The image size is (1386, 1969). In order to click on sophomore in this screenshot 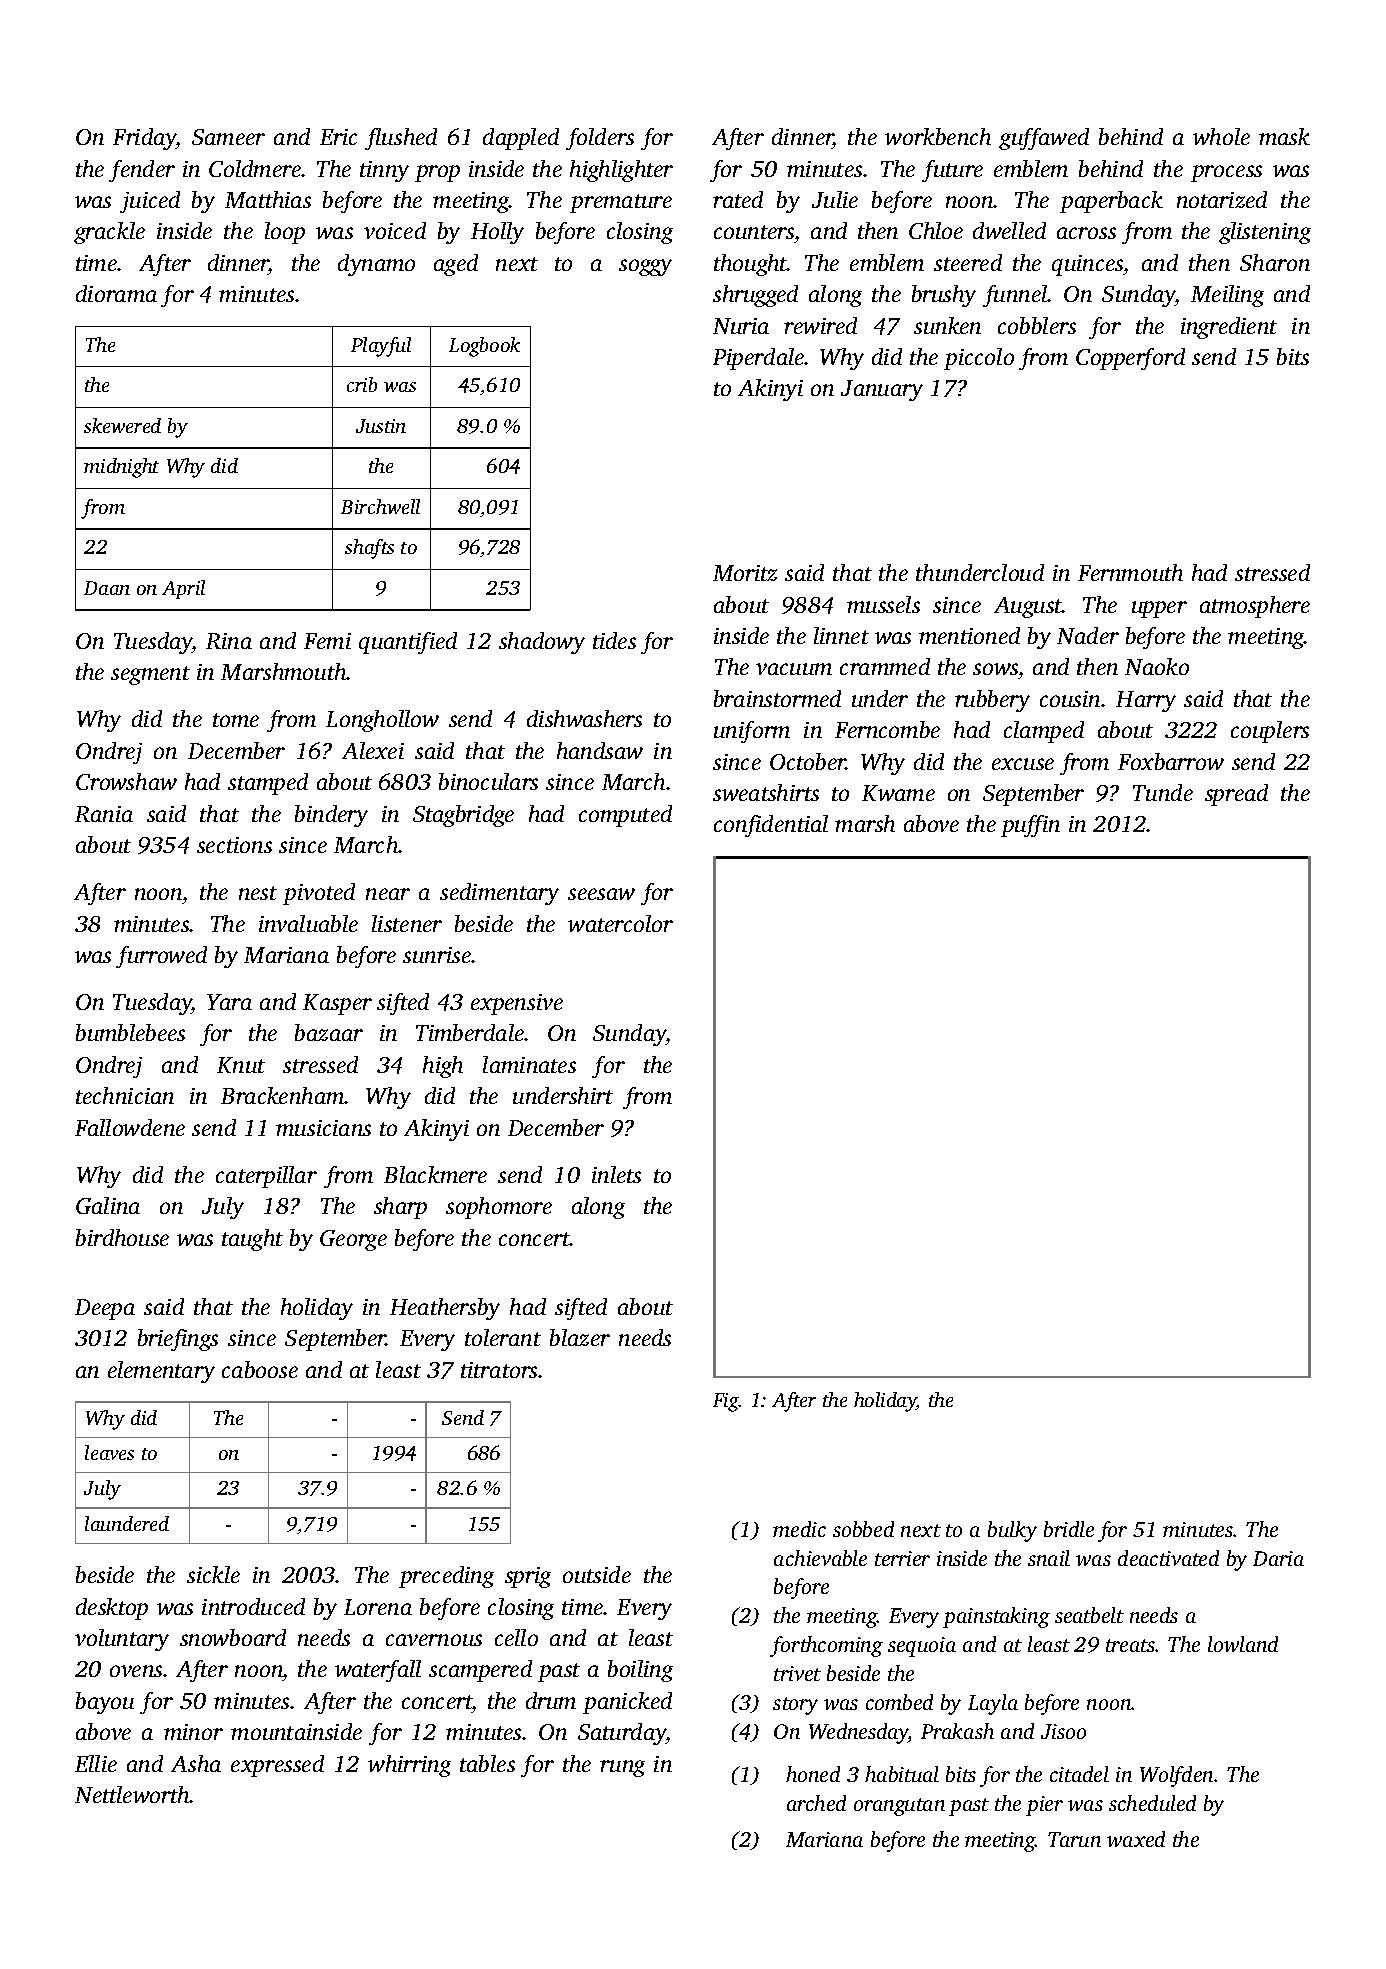, I will do `click(499, 1208)`.
